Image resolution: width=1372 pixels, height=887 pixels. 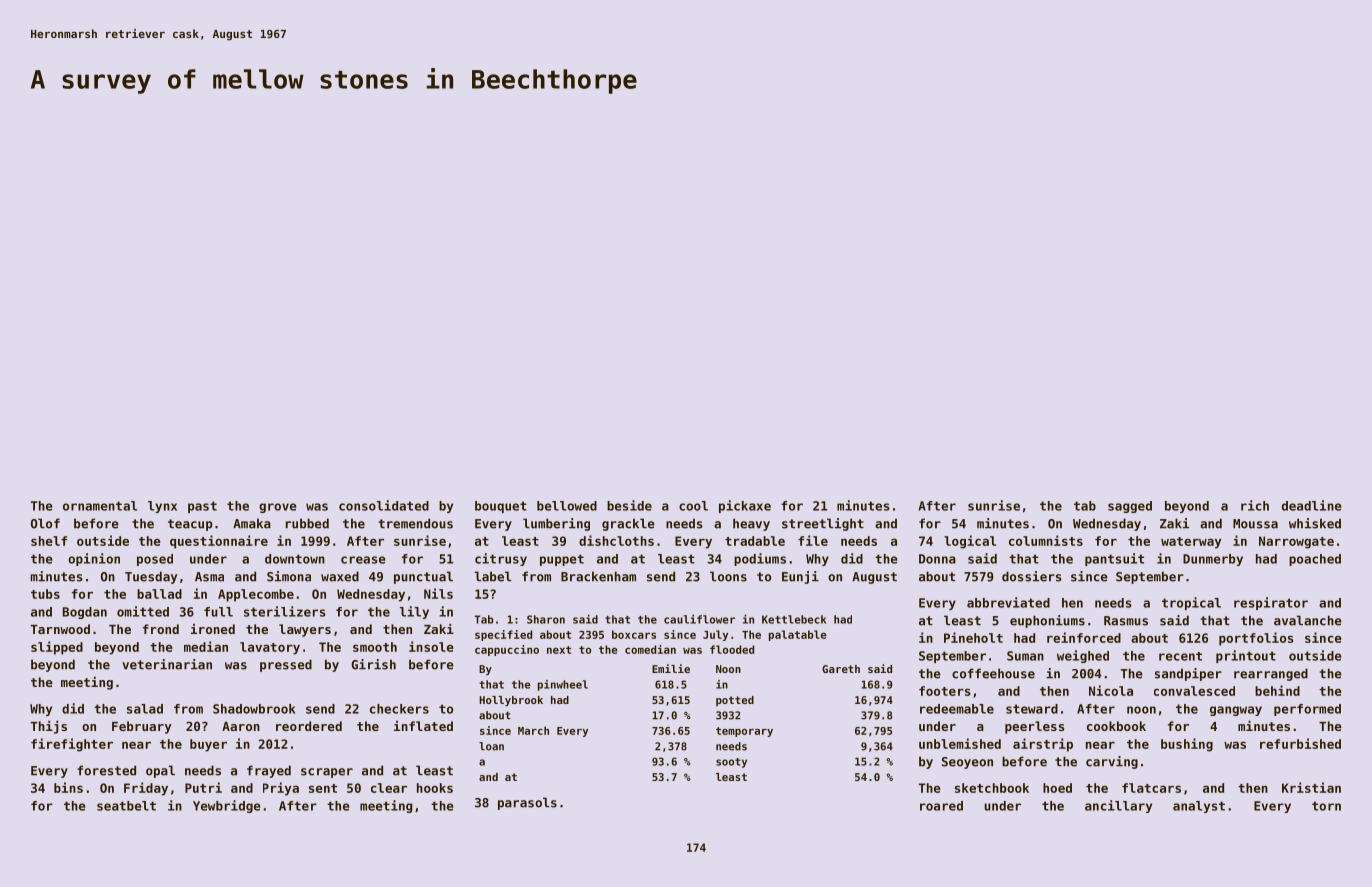 What do you see at coordinates (190, 525) in the screenshot?
I see `teacup` at bounding box center [190, 525].
